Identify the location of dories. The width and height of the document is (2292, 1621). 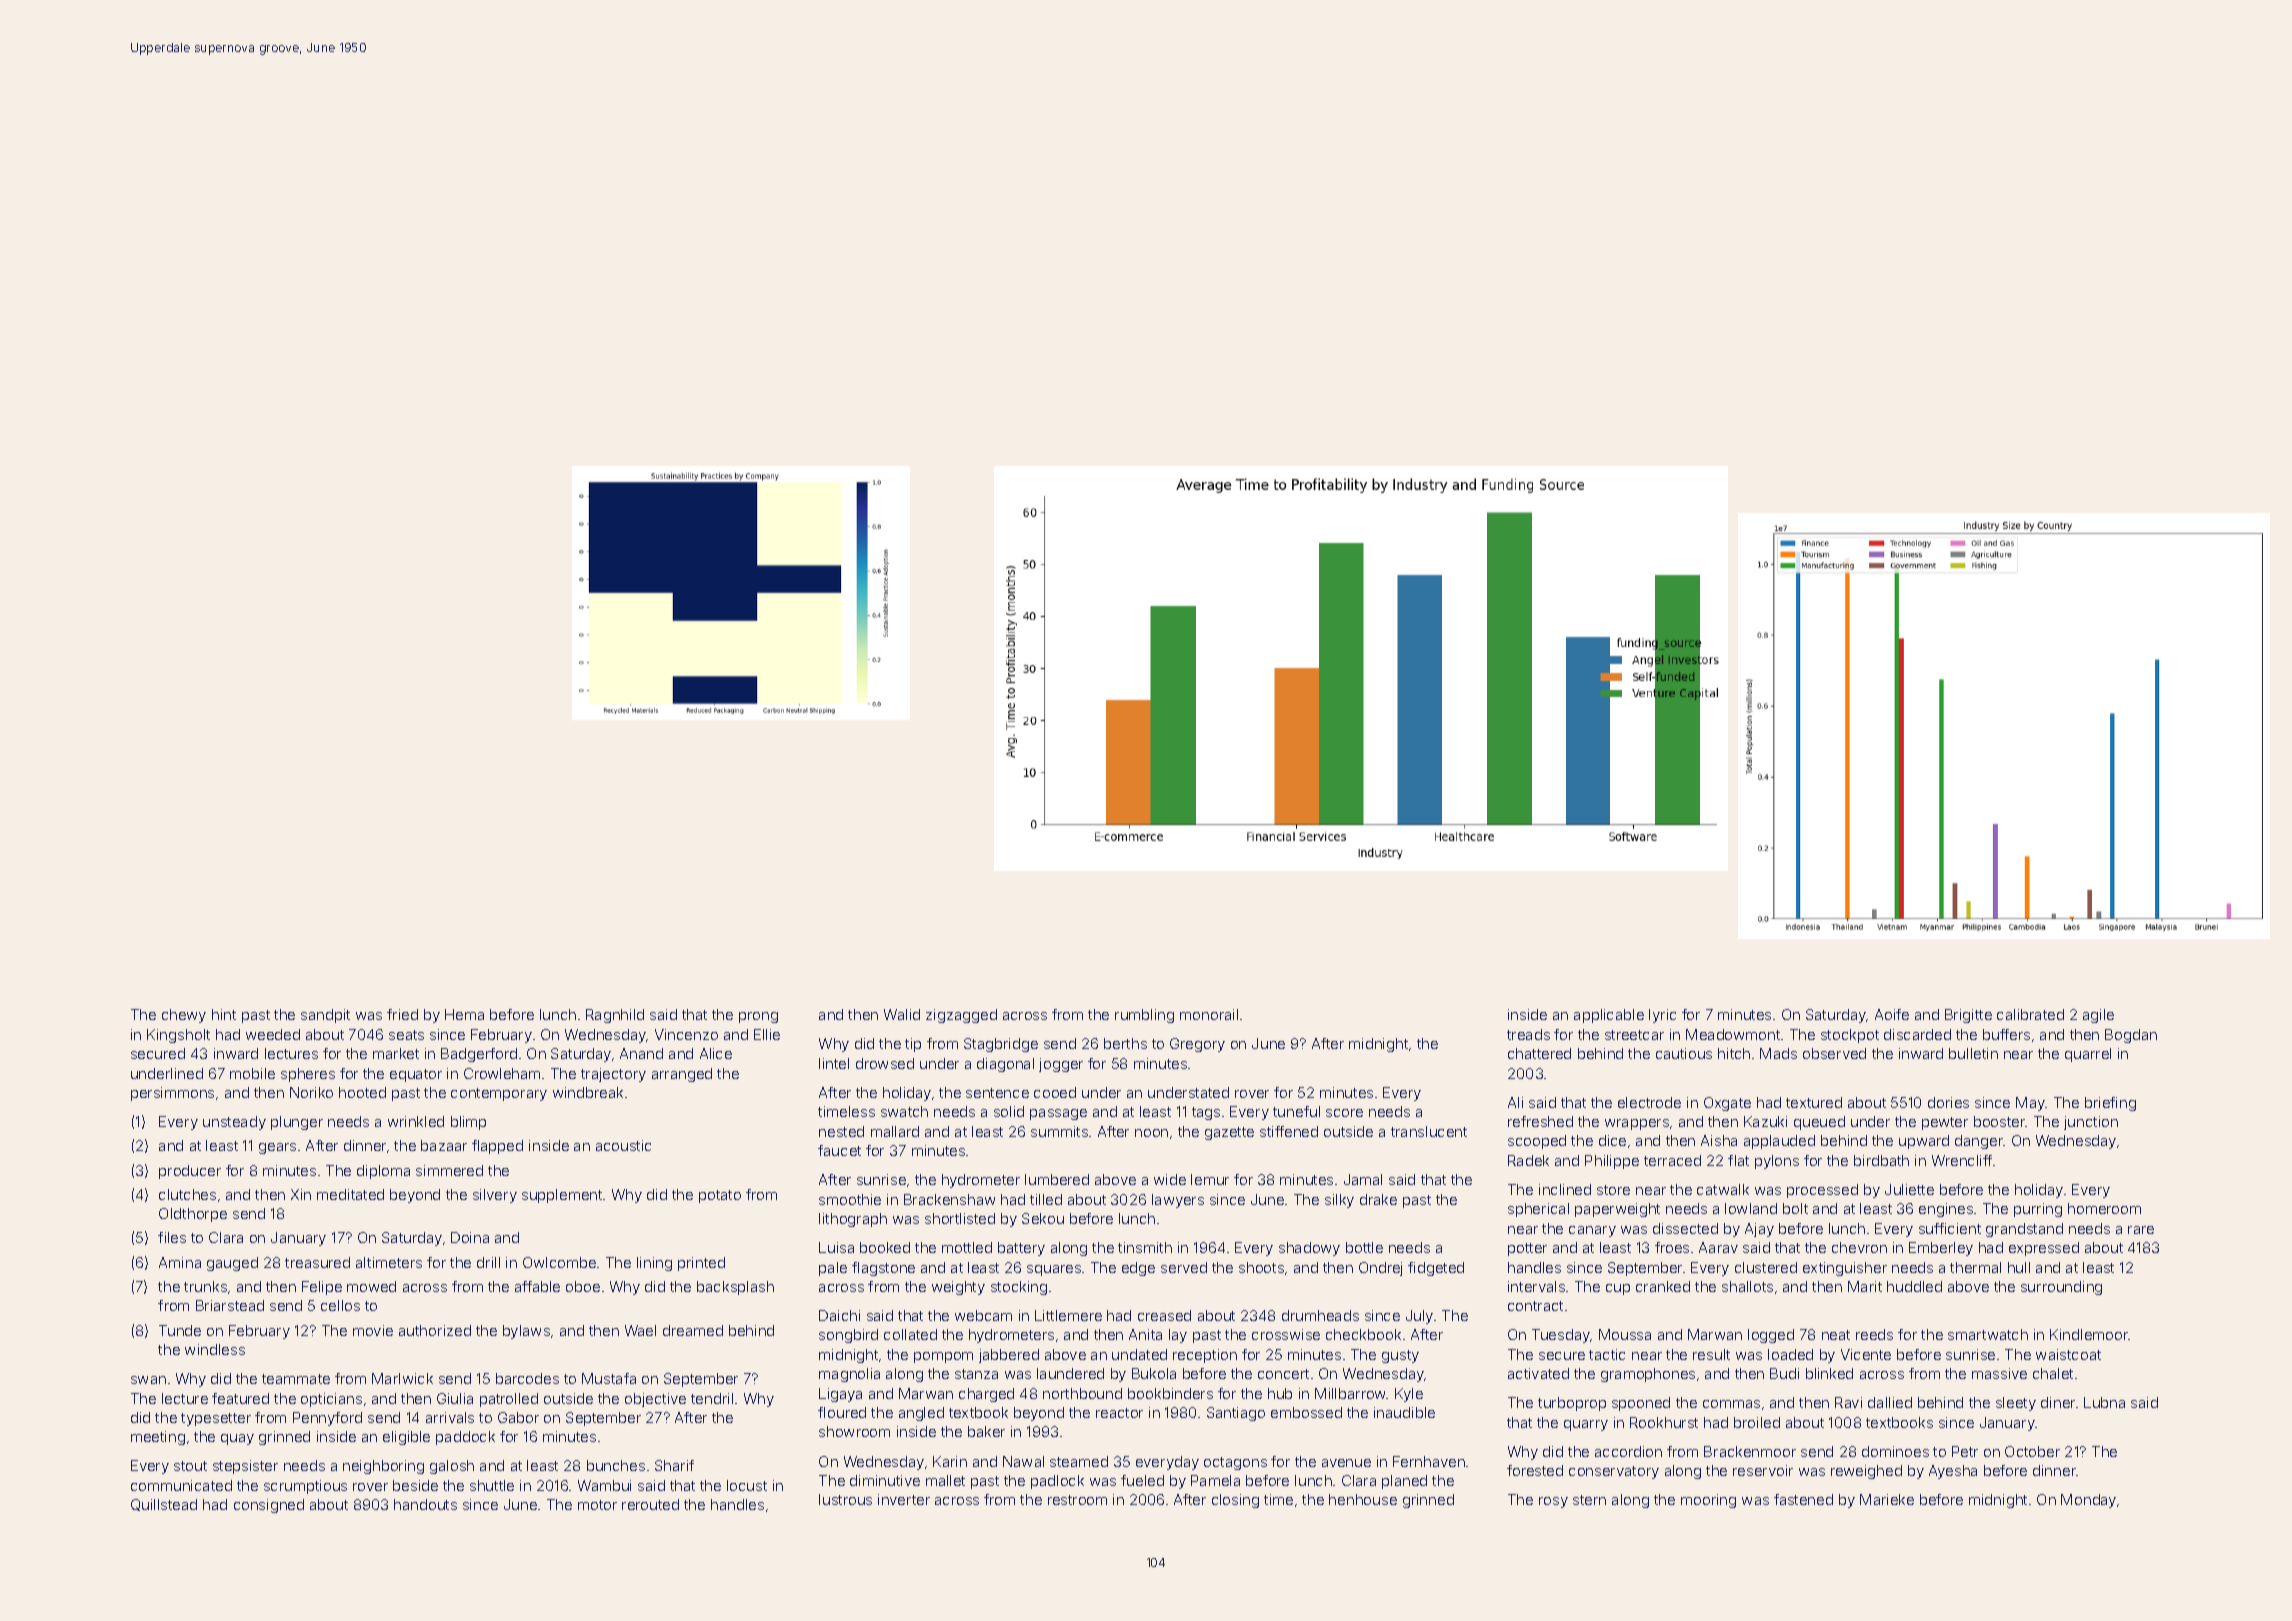
(1948, 1102).
